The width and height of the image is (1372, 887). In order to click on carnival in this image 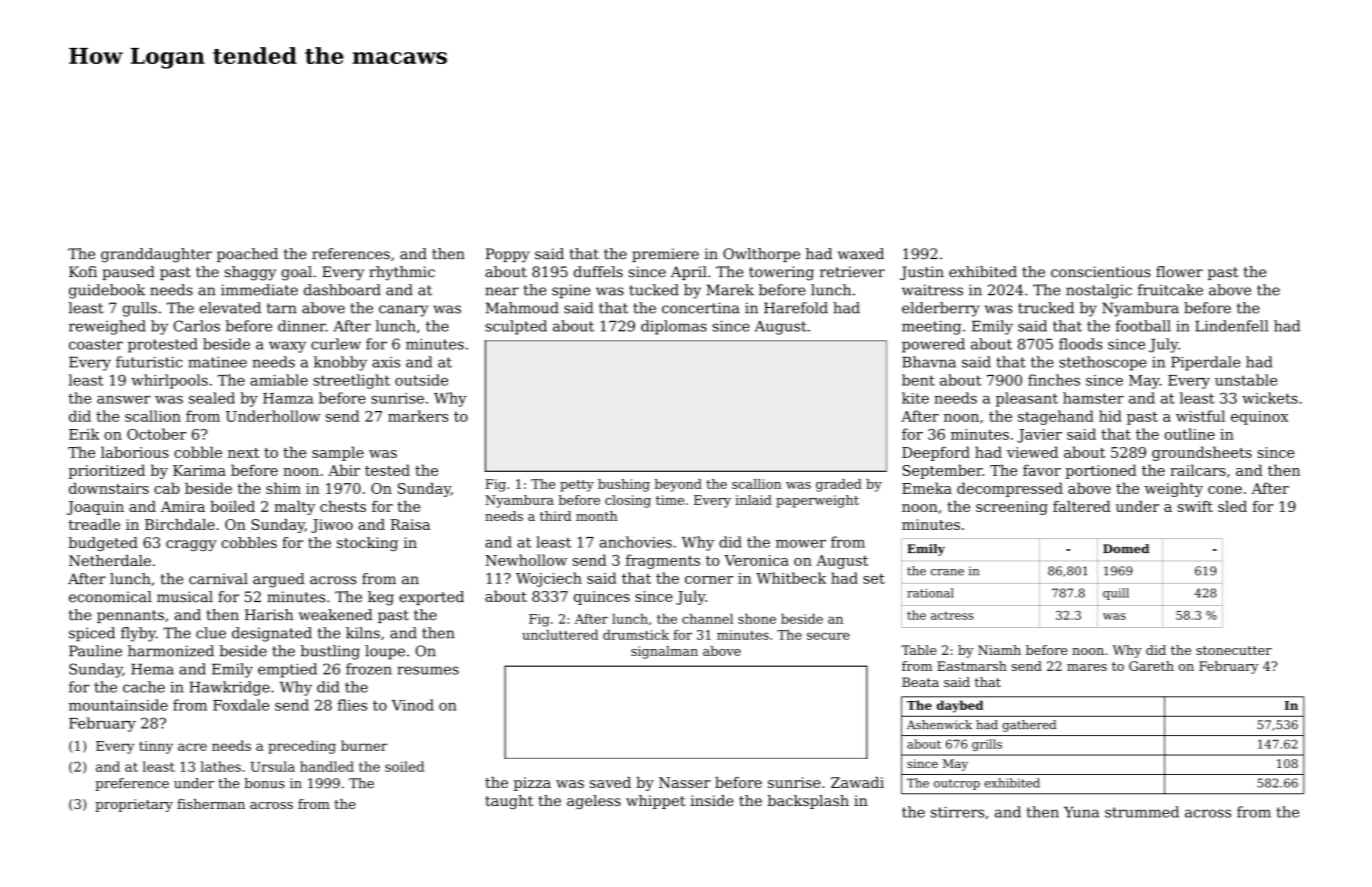, I will do `click(218, 579)`.
